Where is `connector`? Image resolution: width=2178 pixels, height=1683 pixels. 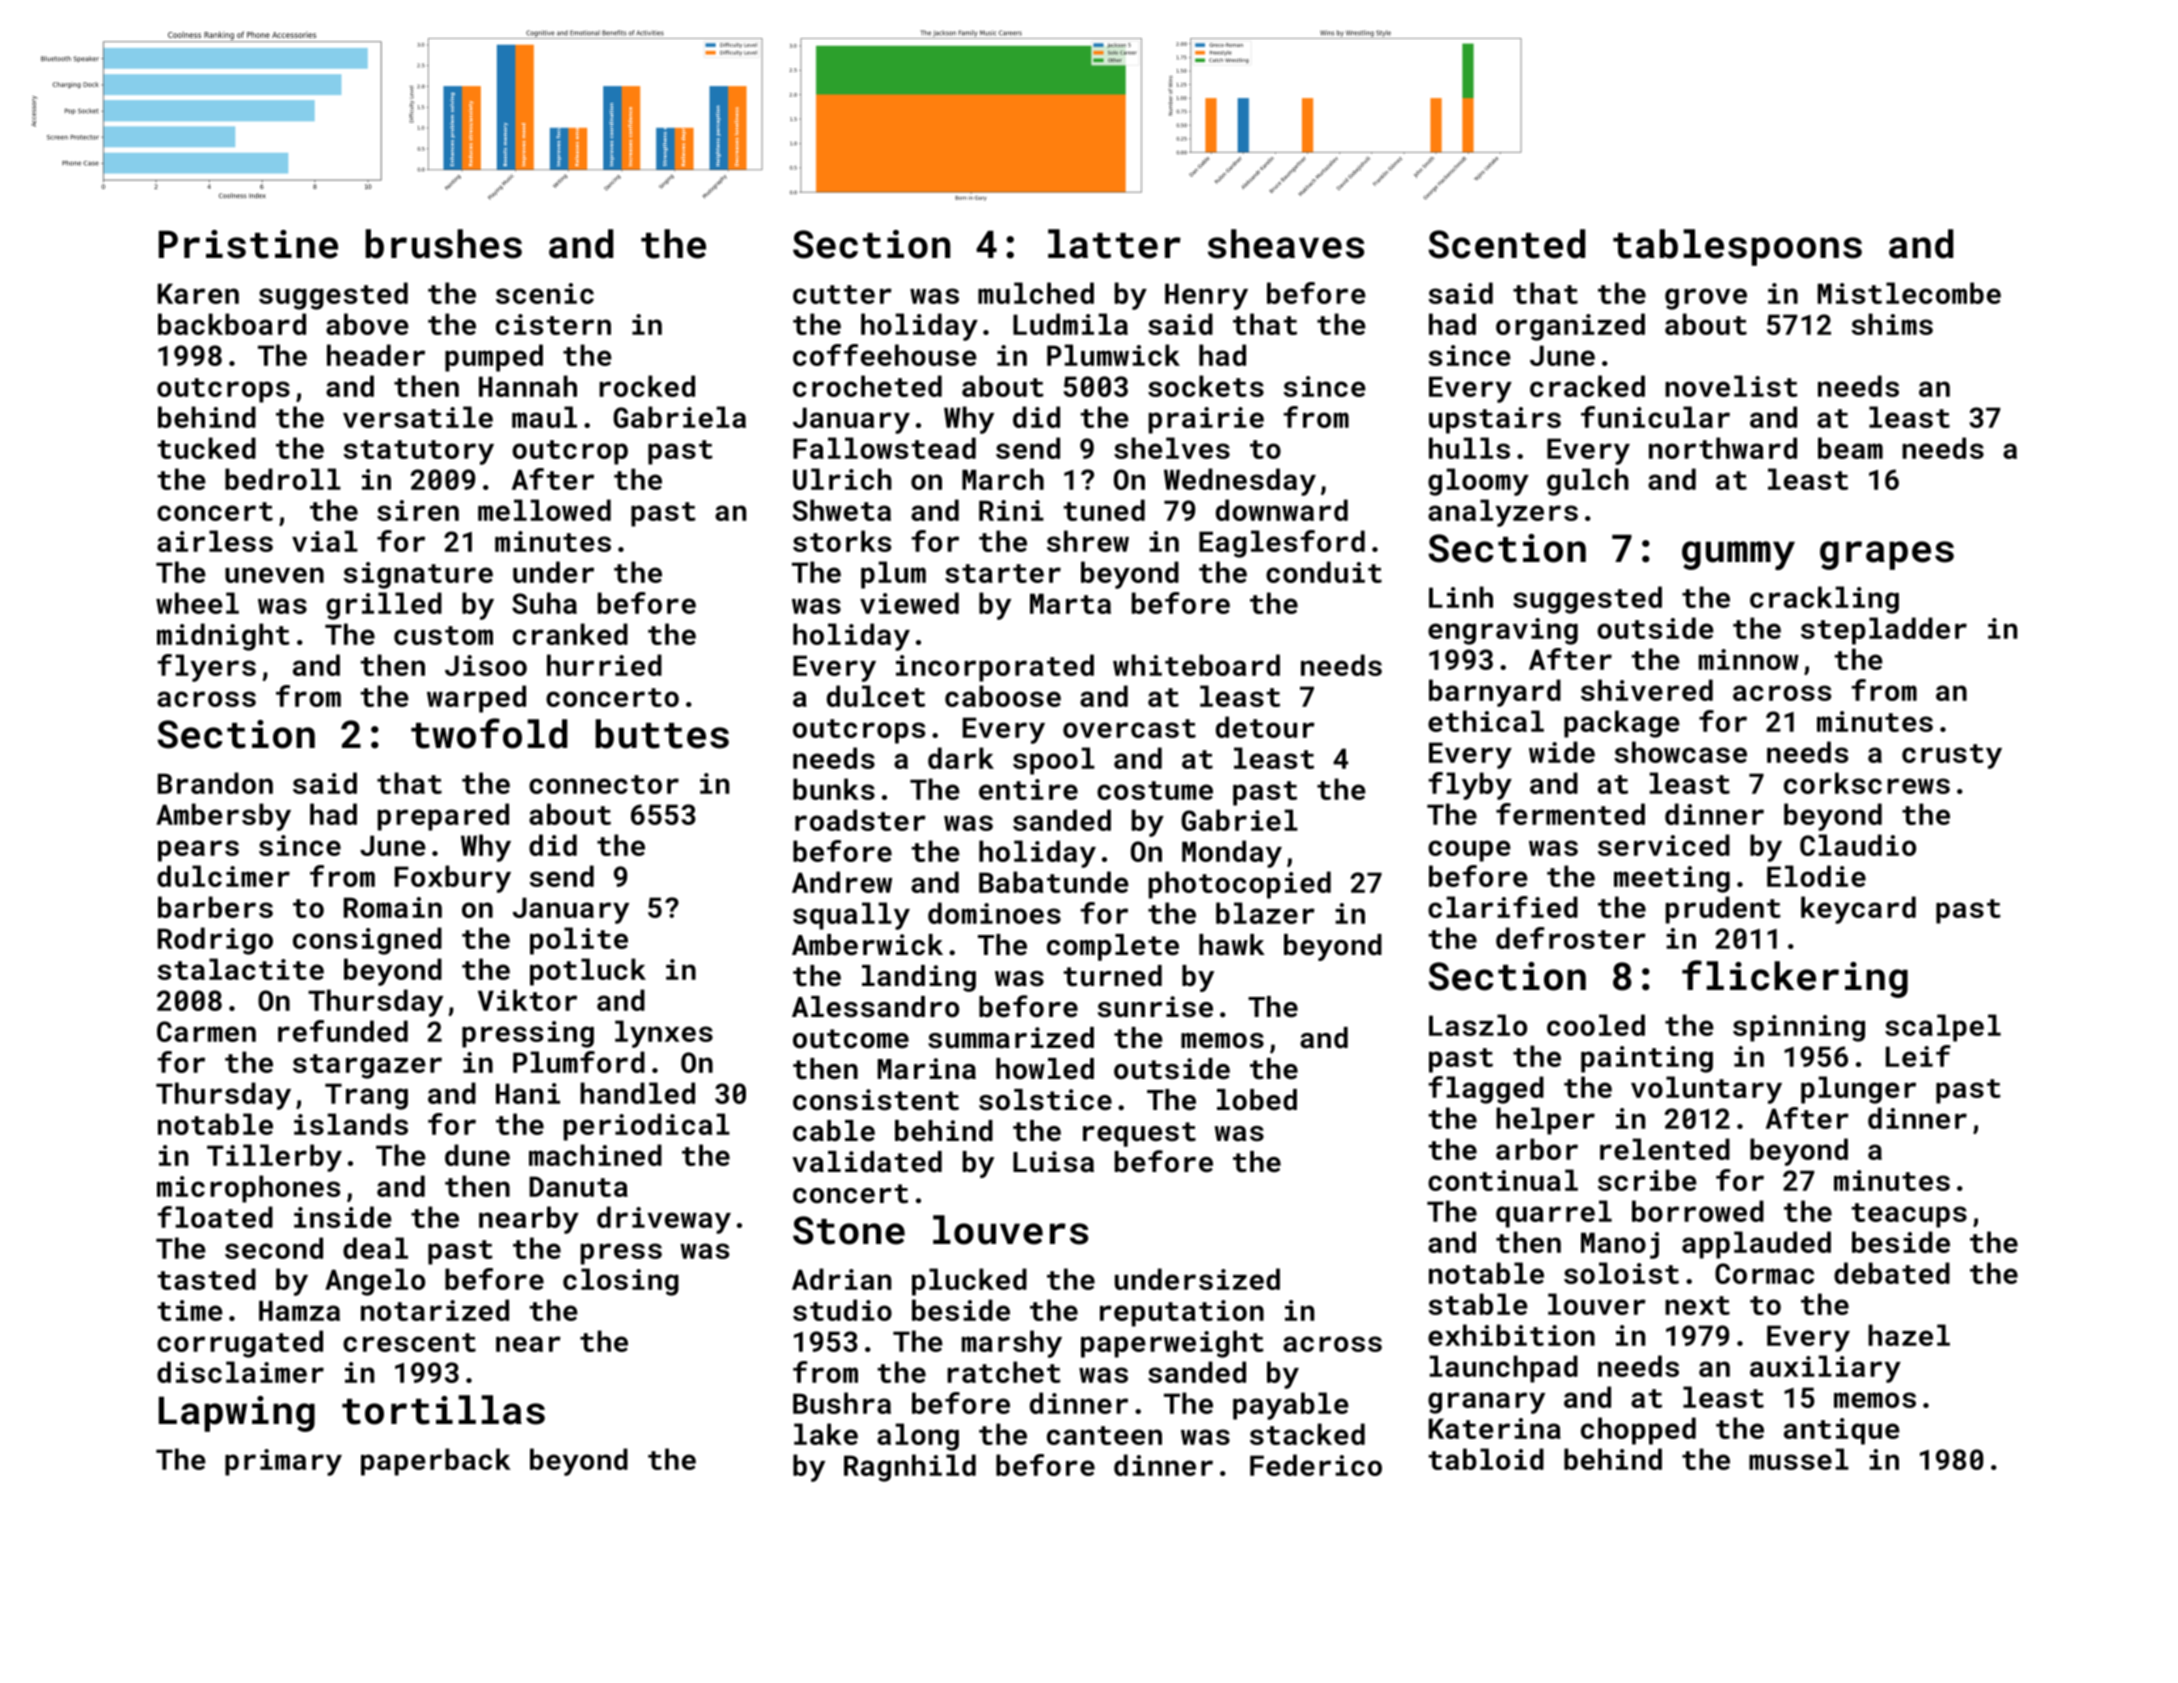 connector is located at coordinates (604, 784).
